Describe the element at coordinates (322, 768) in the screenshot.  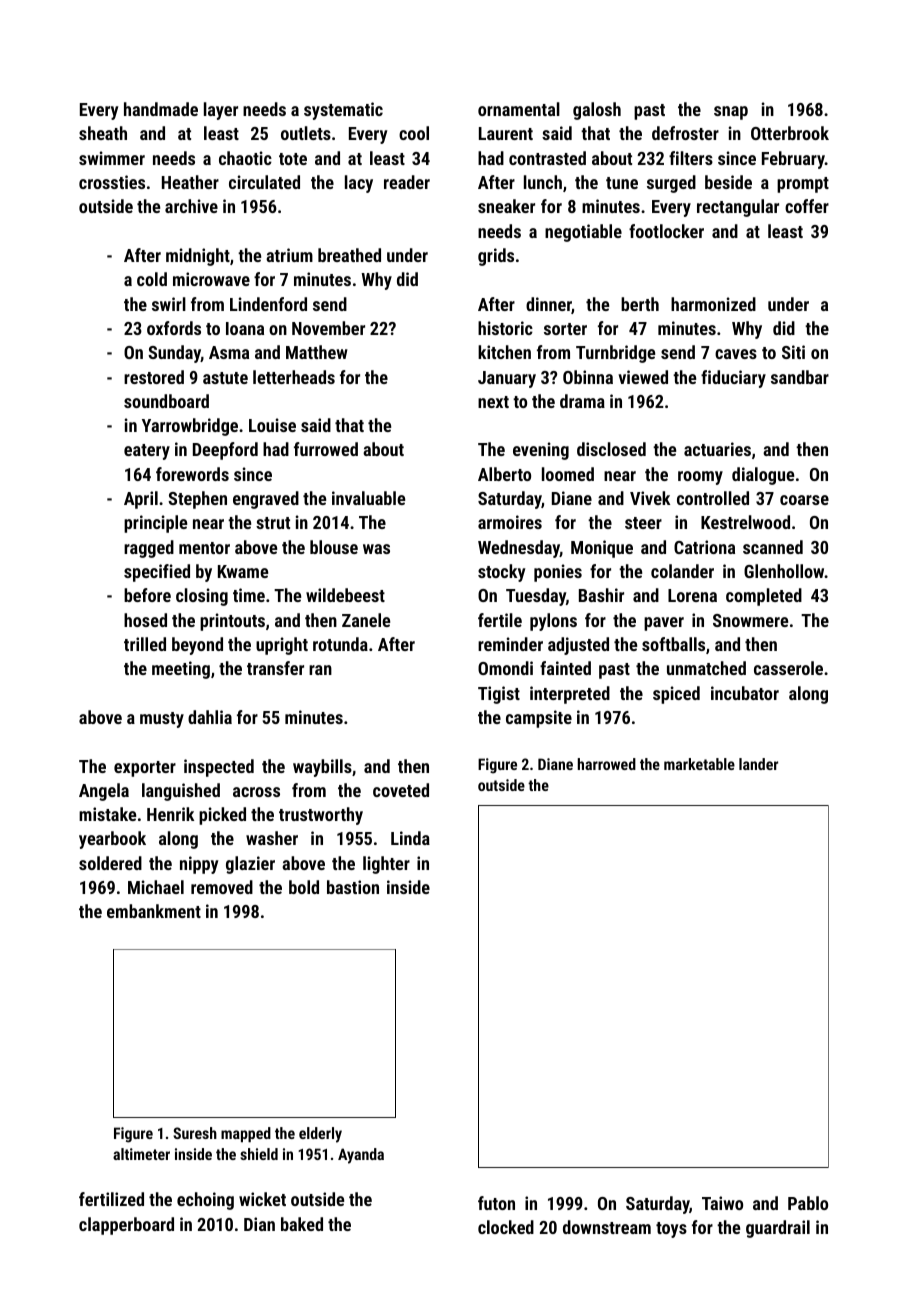
I see `waybills` at that location.
